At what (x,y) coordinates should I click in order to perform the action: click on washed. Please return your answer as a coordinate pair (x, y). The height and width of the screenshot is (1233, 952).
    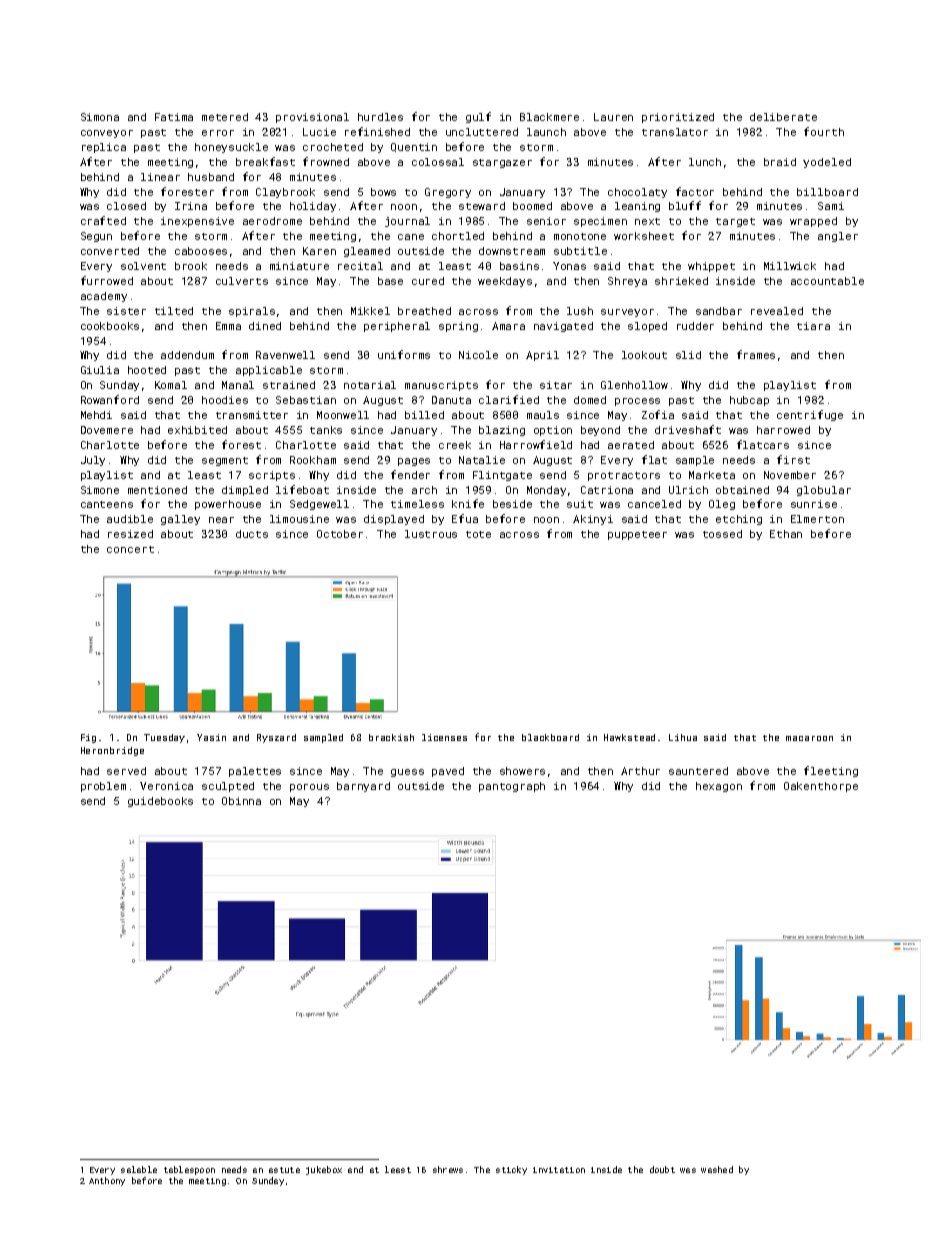
    Looking at the image, I should click on (717, 1169).
